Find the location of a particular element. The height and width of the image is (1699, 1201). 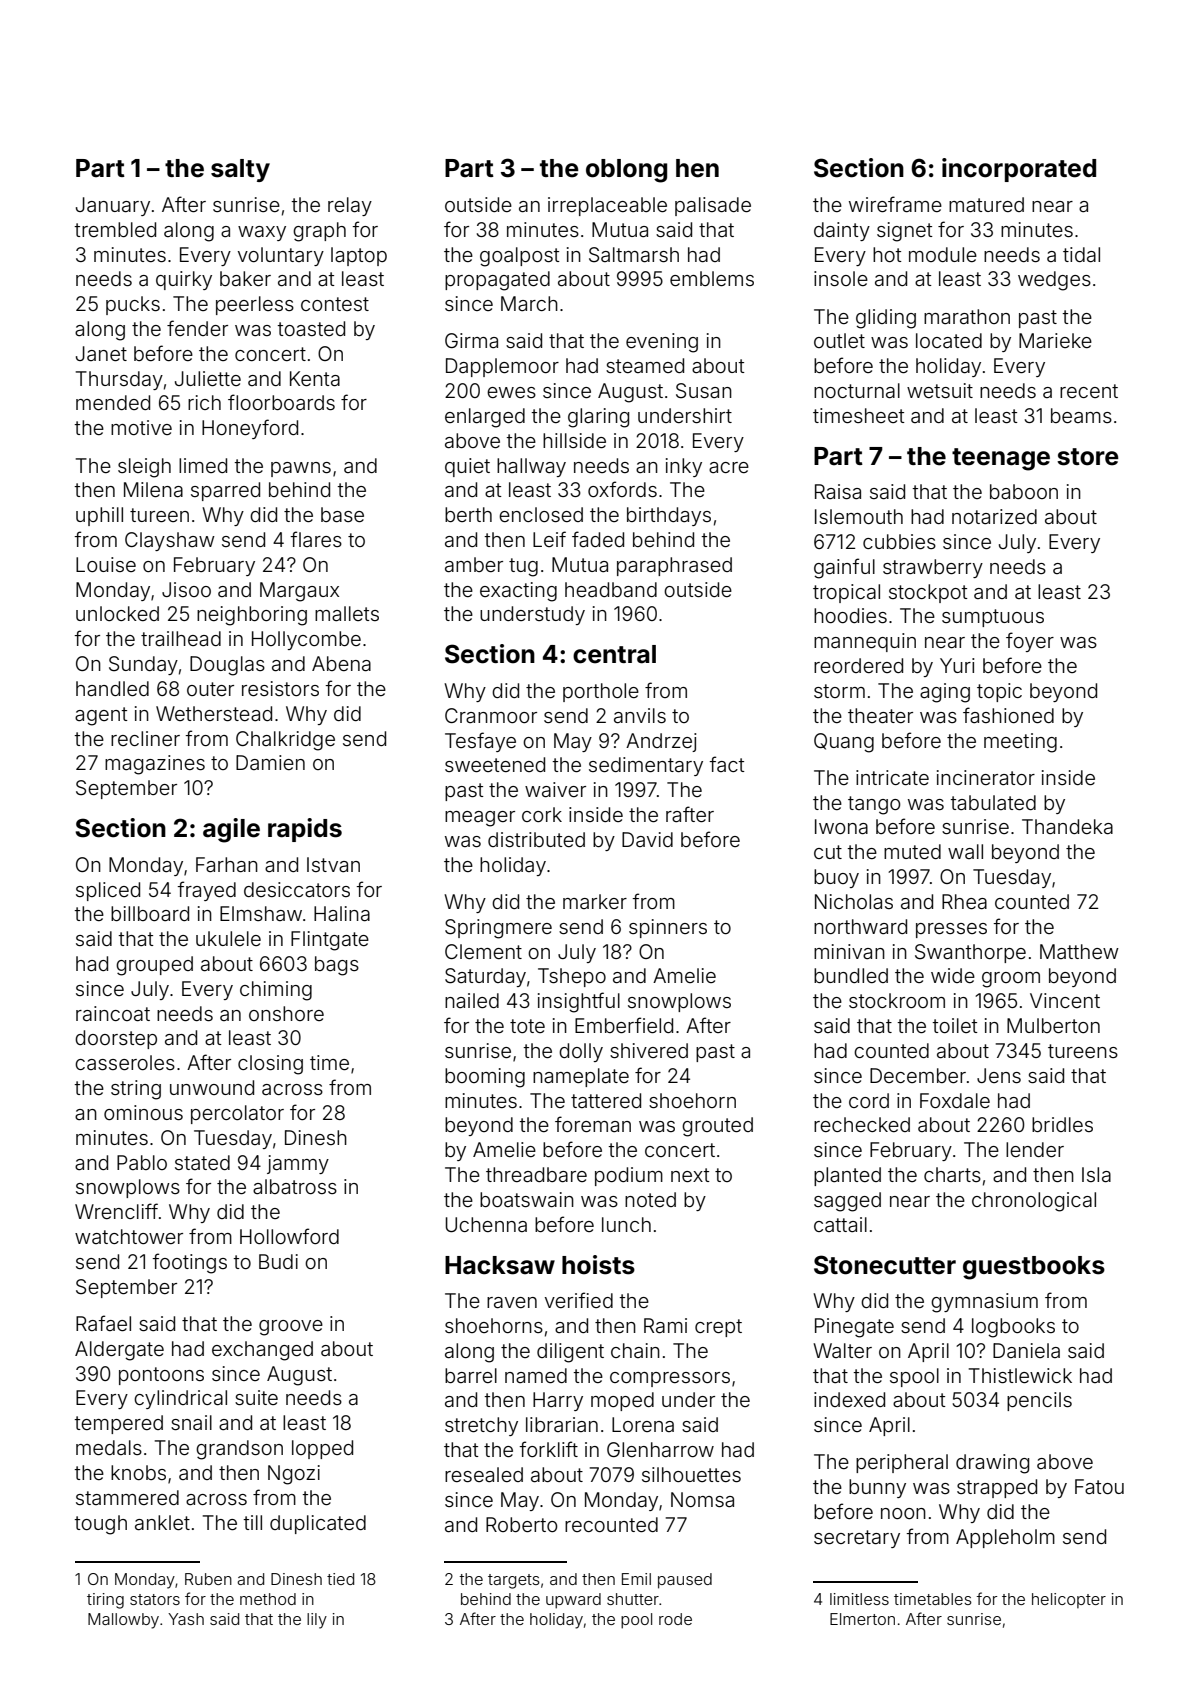

Damien is located at coordinates (270, 762).
